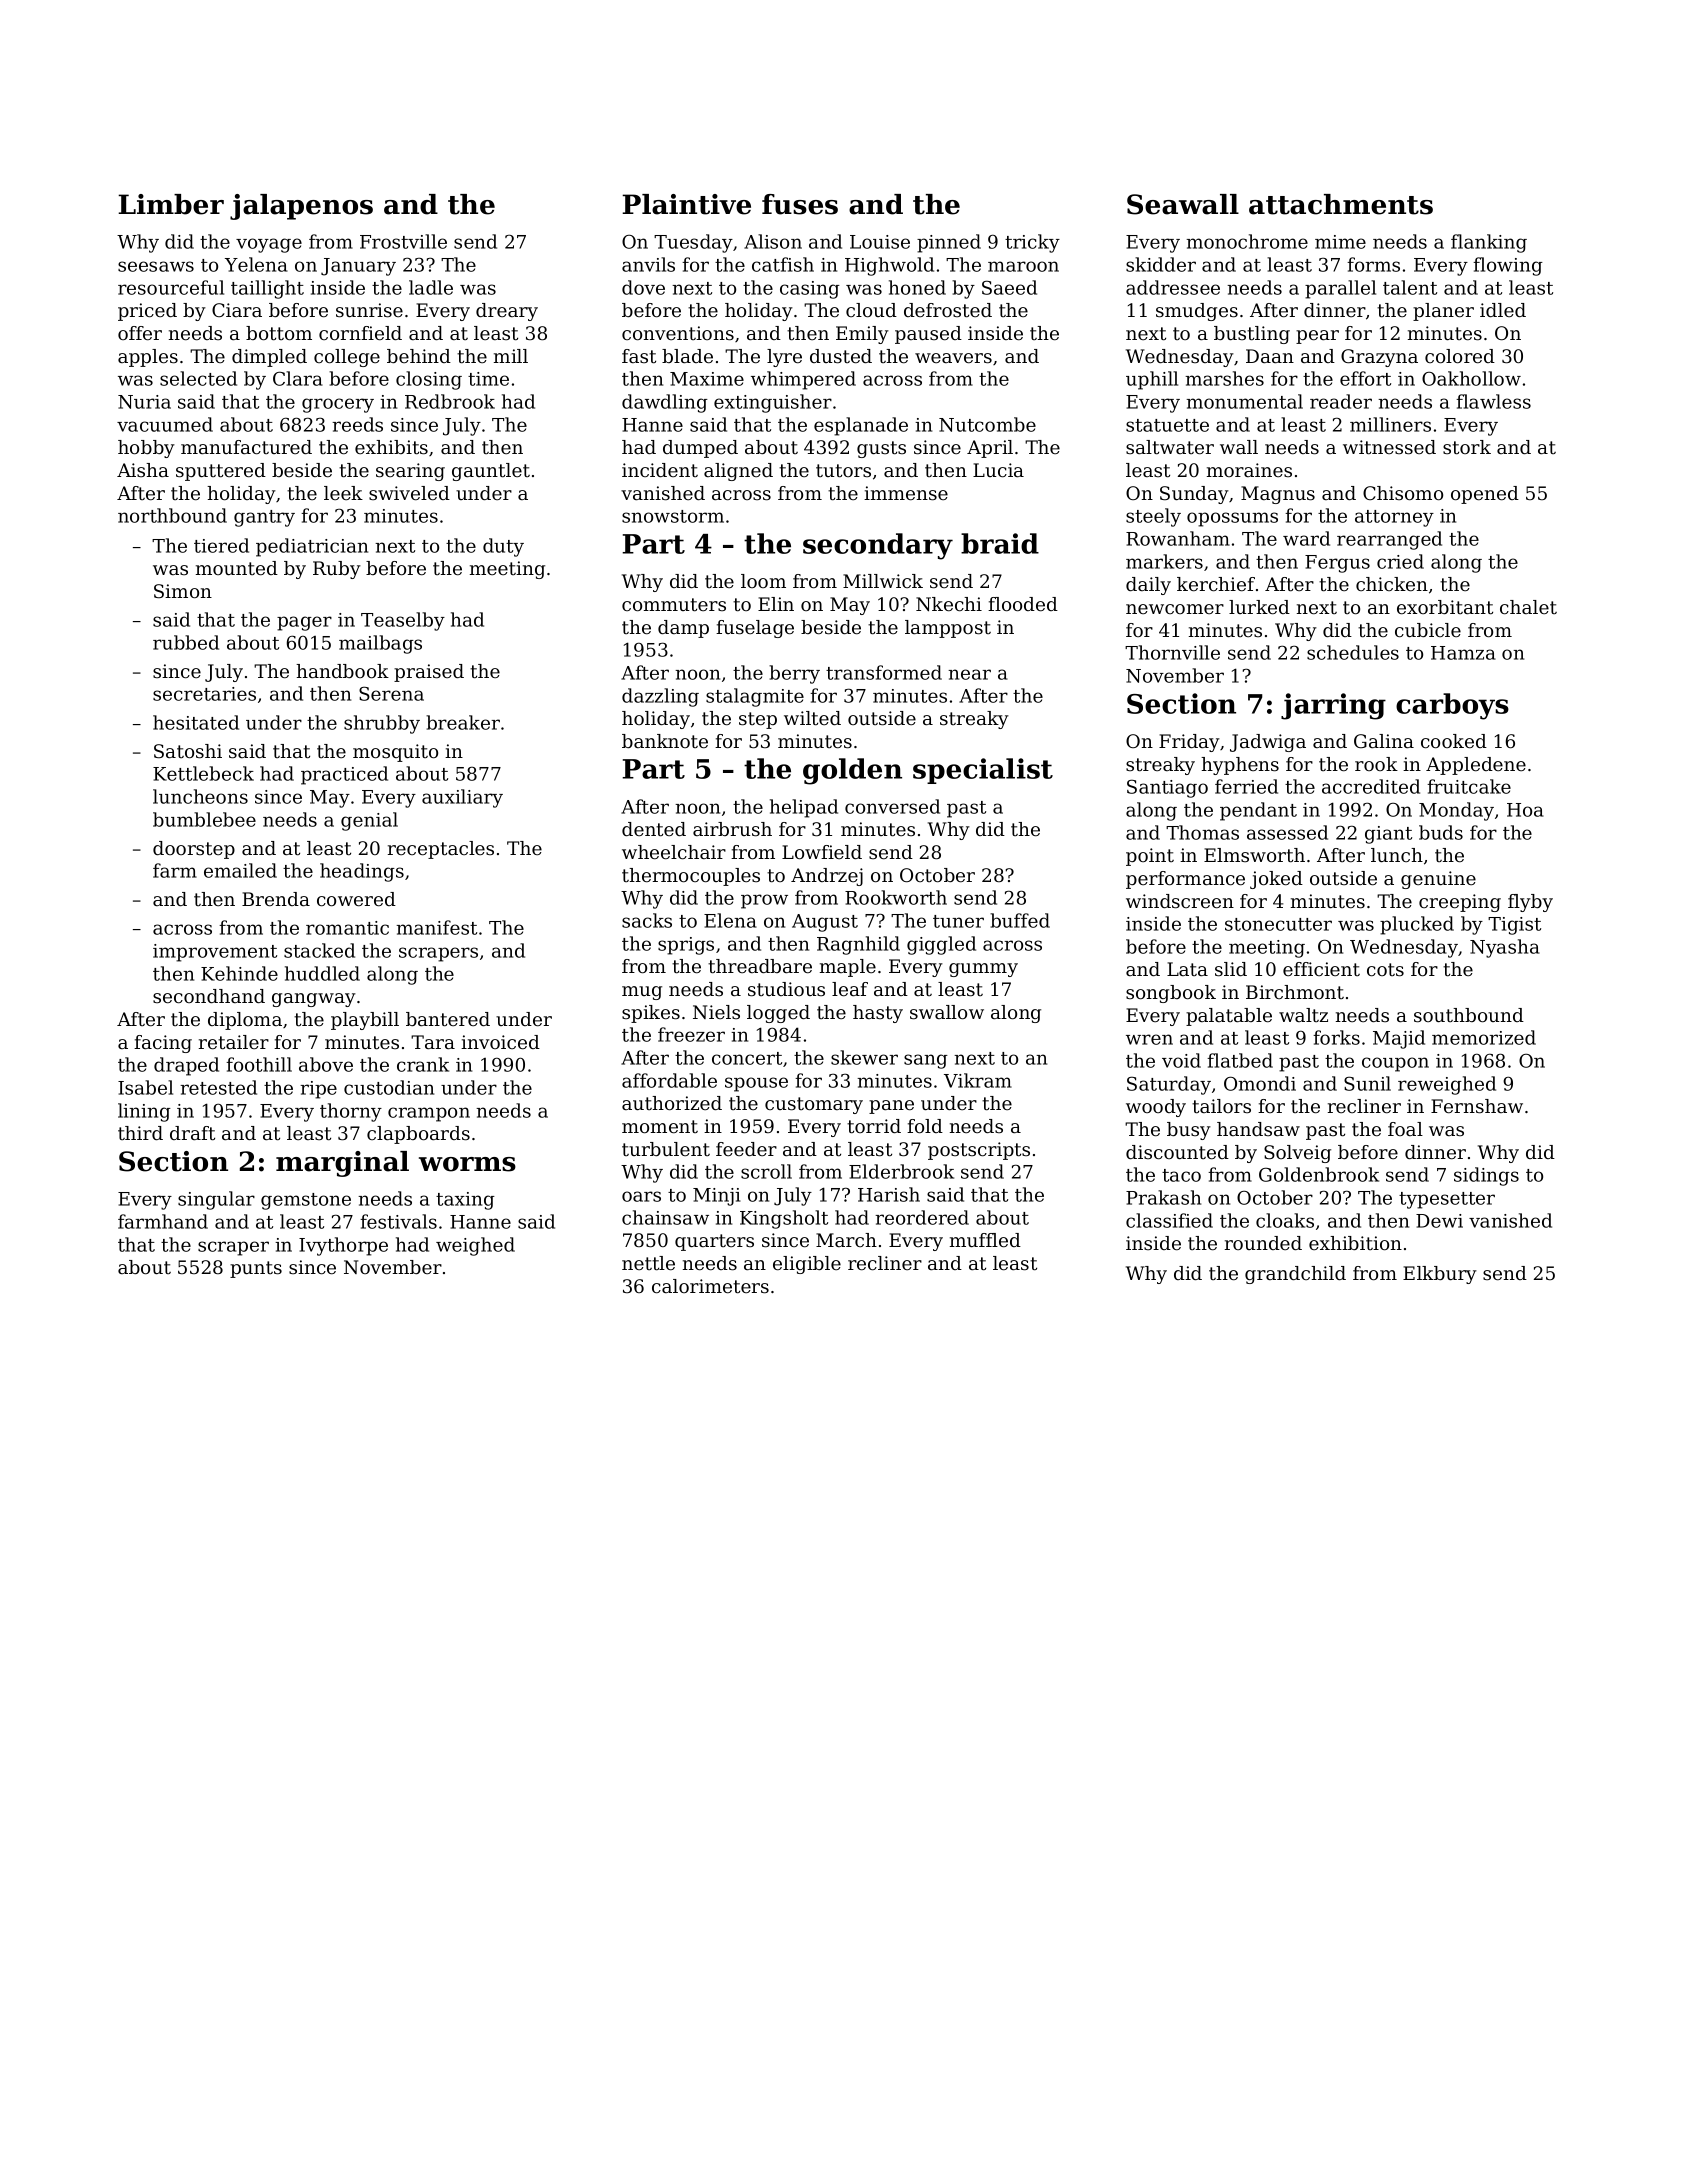 The height and width of the screenshot is (2178, 1683). I want to click on snowstorm, so click(673, 516).
